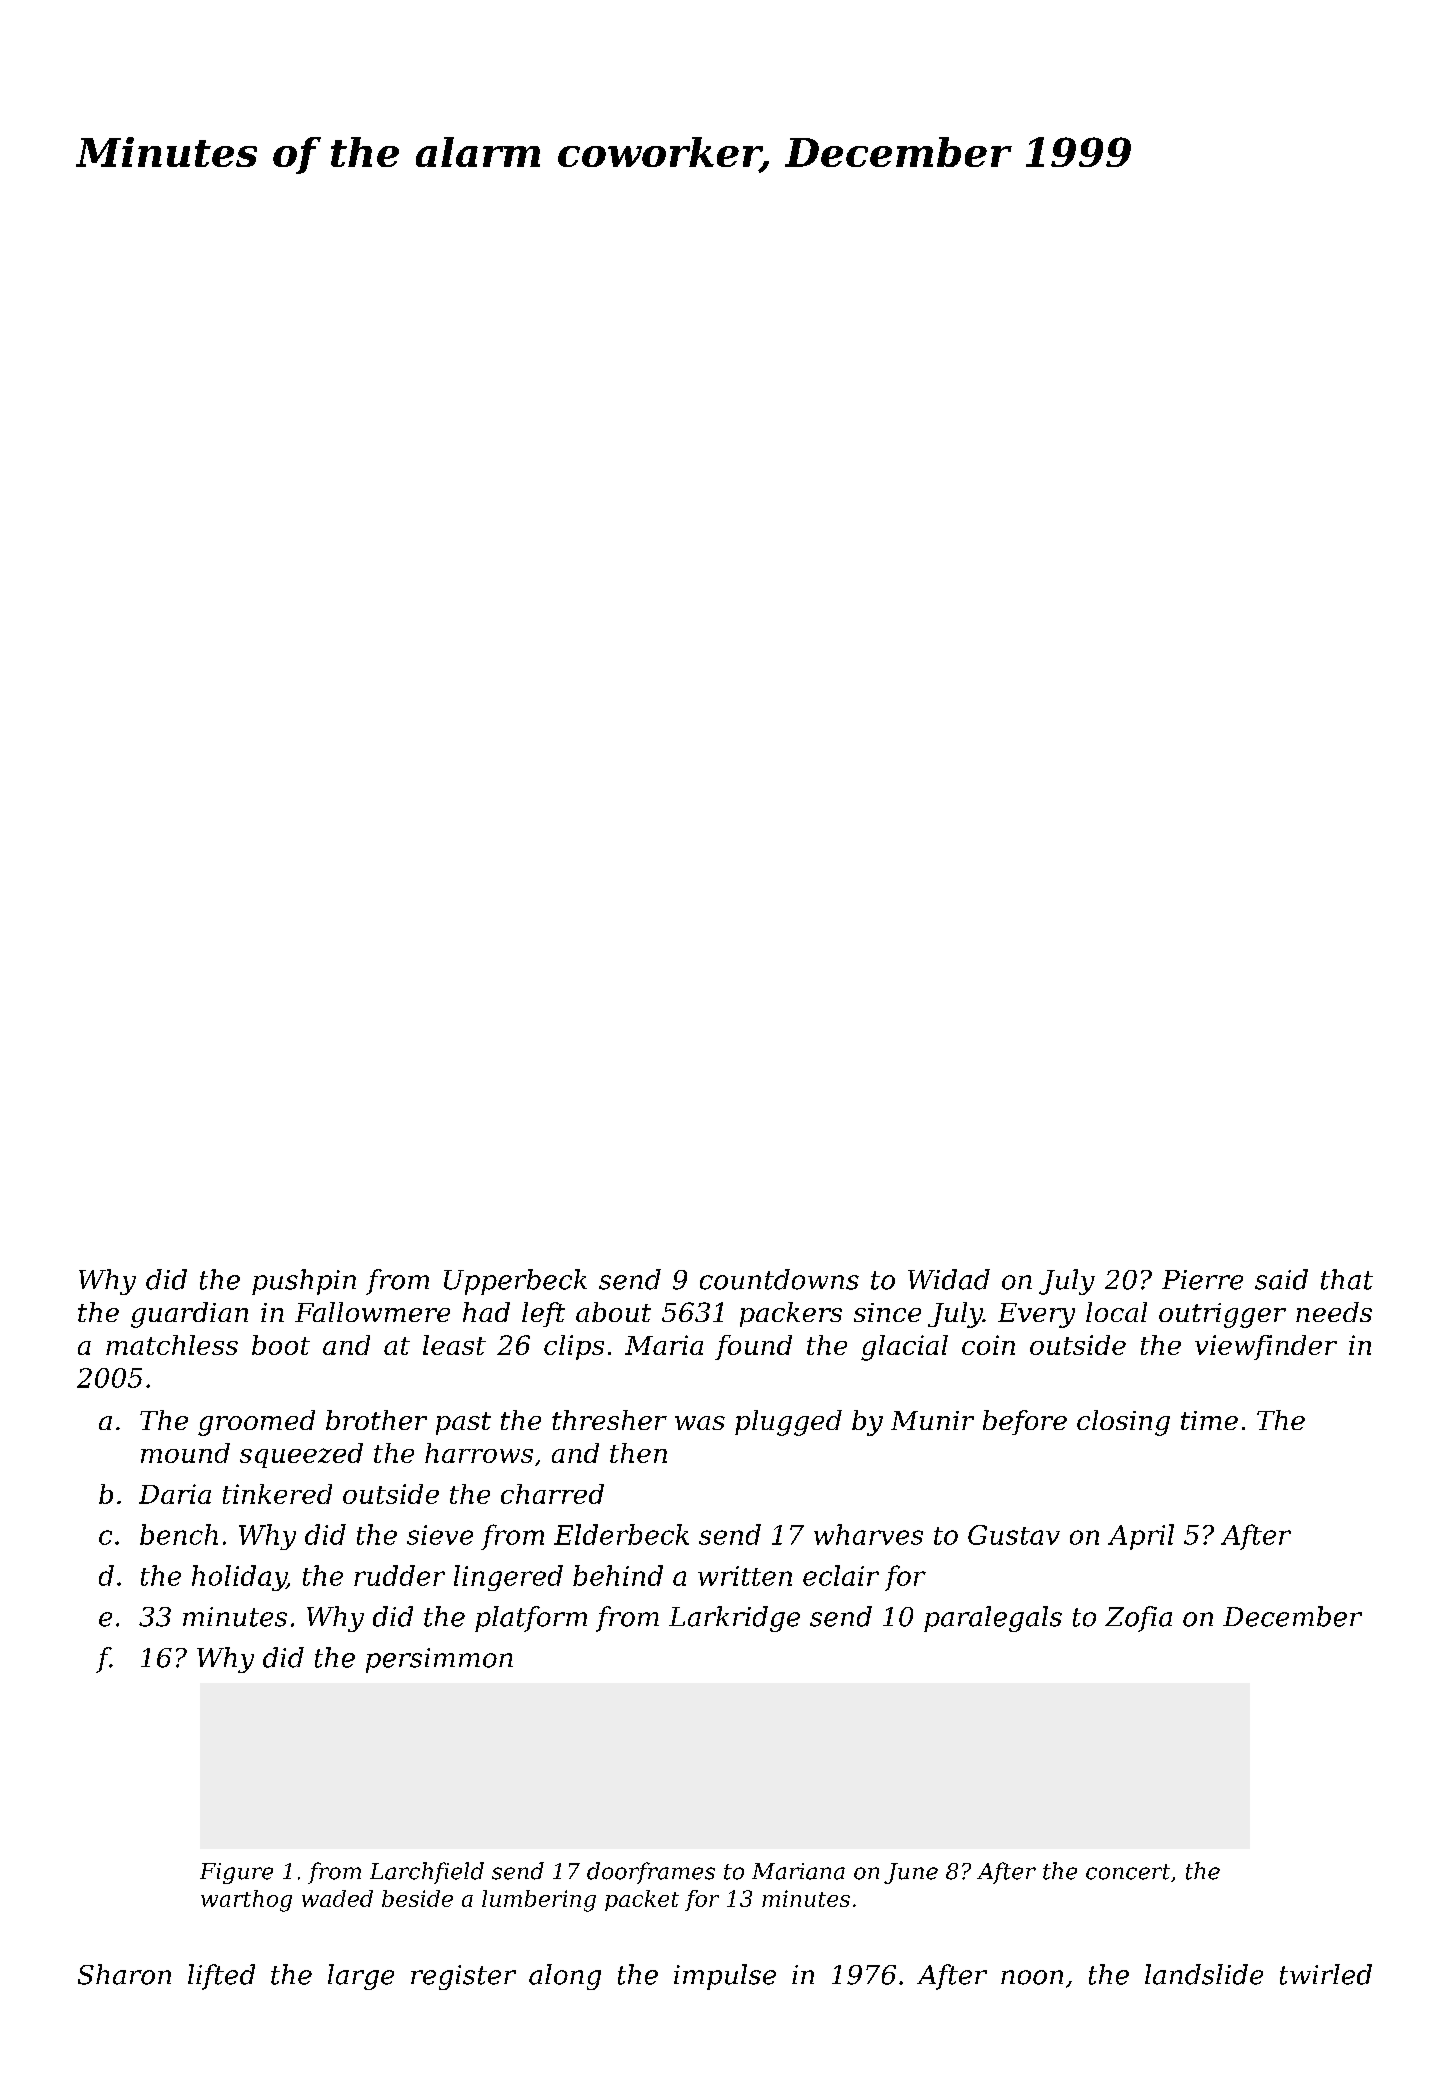 This screenshot has width=1450, height=2100. Describe the element at coordinates (1032, 1977) in the screenshot. I see `noon` at that location.
